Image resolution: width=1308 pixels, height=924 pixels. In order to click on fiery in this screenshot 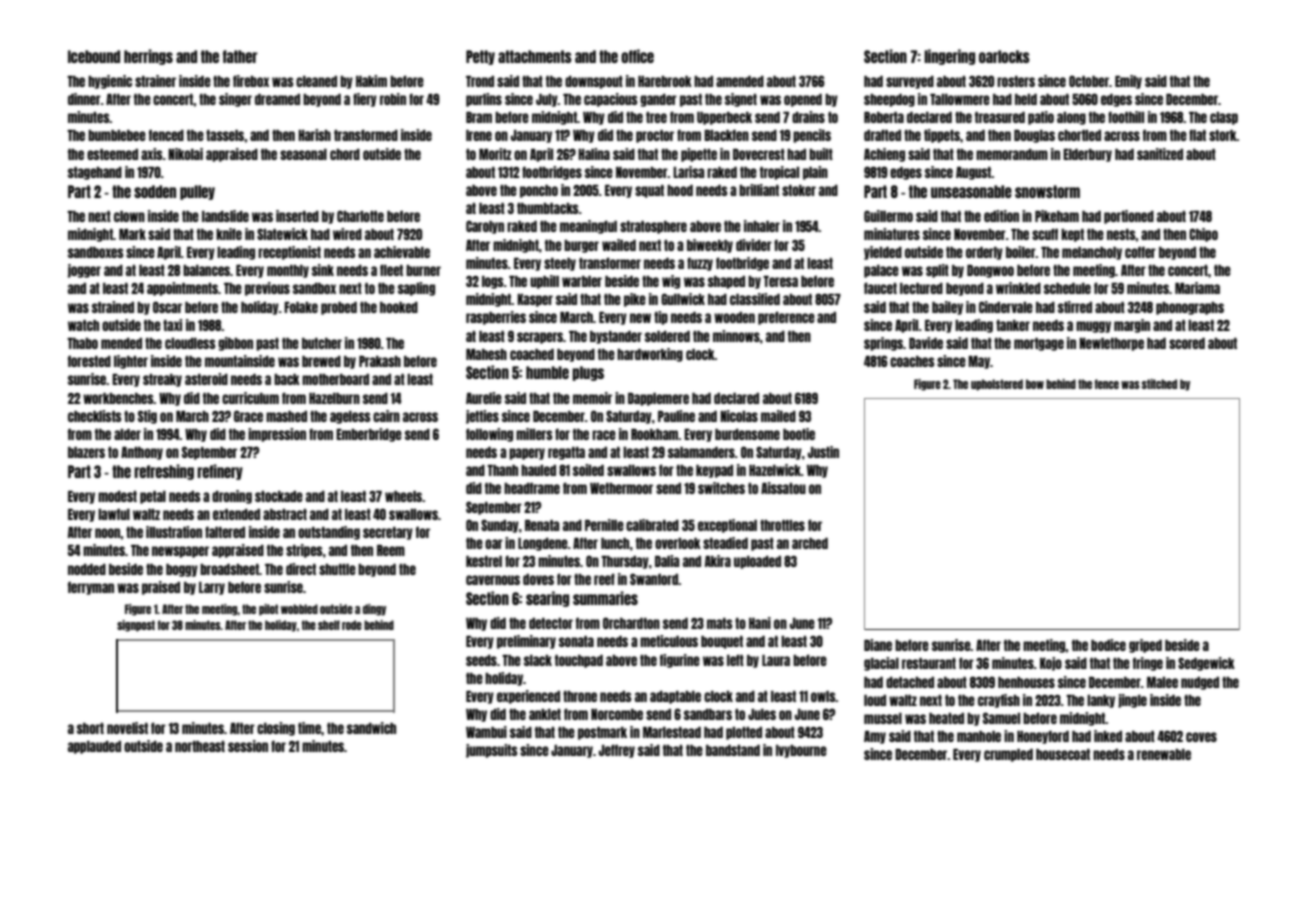, I will do `click(365, 100)`.
